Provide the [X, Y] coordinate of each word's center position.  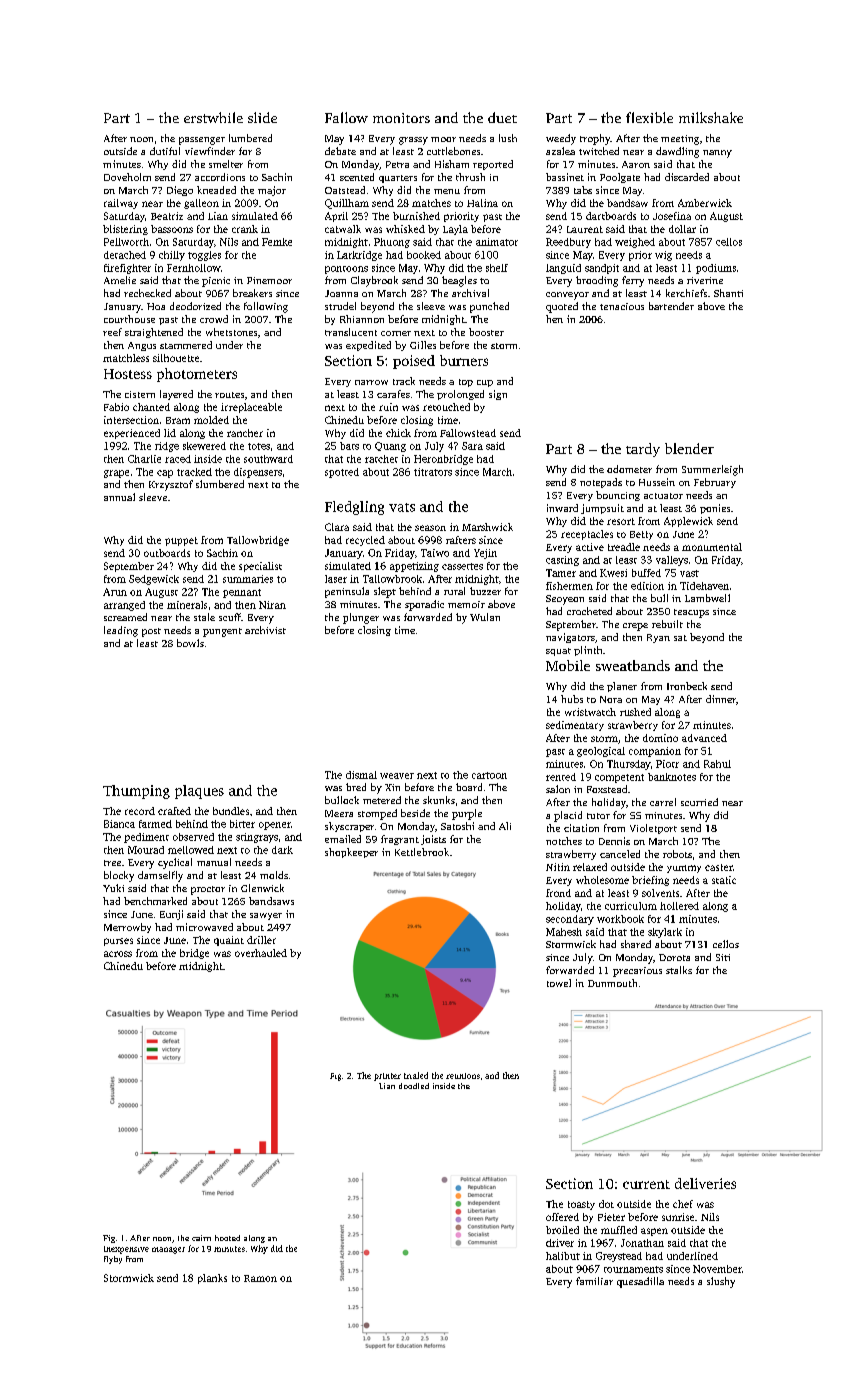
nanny [717, 154]
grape [116, 474]
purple [467, 814]
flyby [113, 1260]
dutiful [165, 151]
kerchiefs [686, 293]
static [724, 880]
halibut [563, 1256]
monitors [401, 118]
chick [398, 433]
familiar [594, 1281]
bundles [231, 811]
